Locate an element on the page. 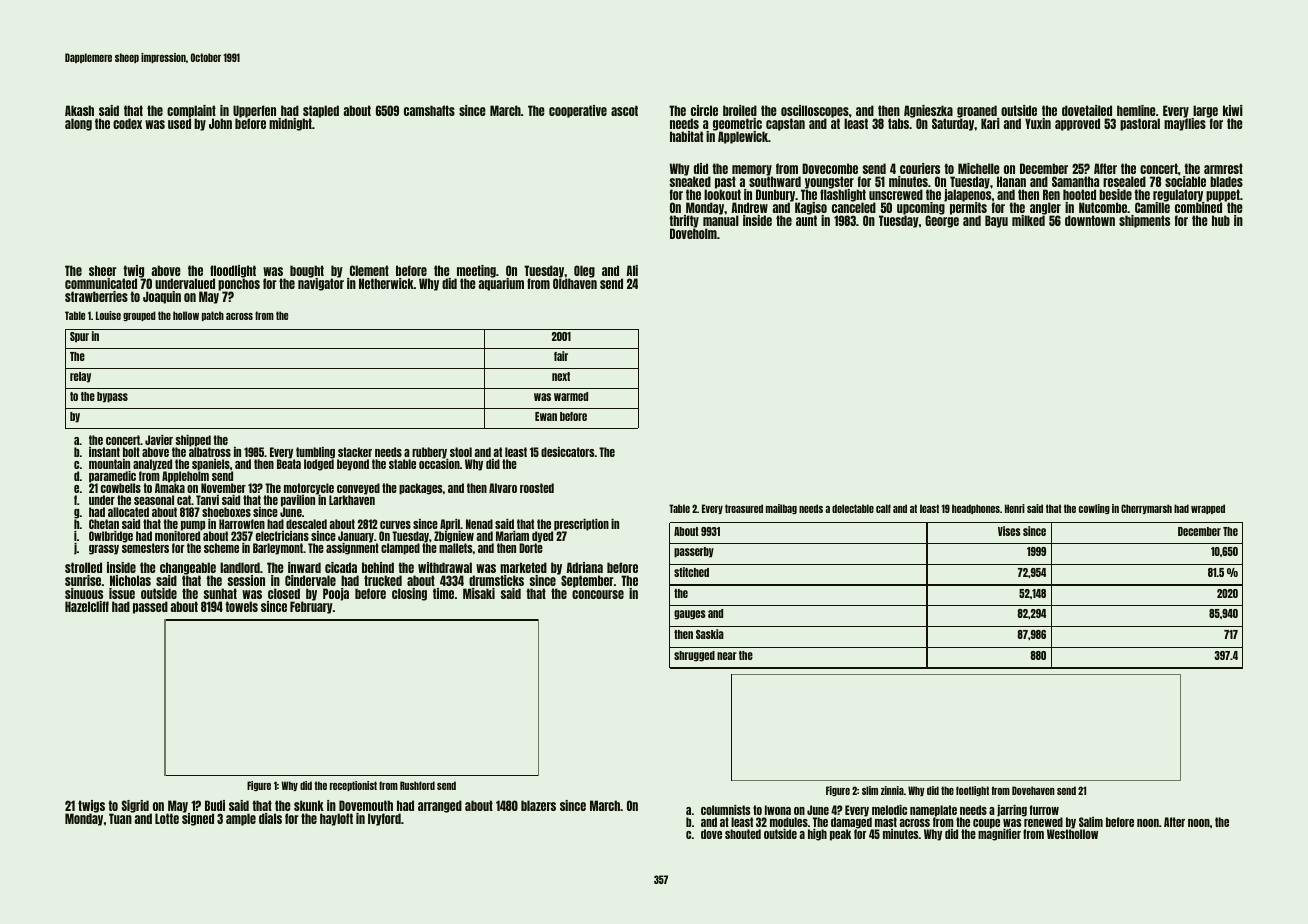  wrapped is located at coordinates (1208, 509).
